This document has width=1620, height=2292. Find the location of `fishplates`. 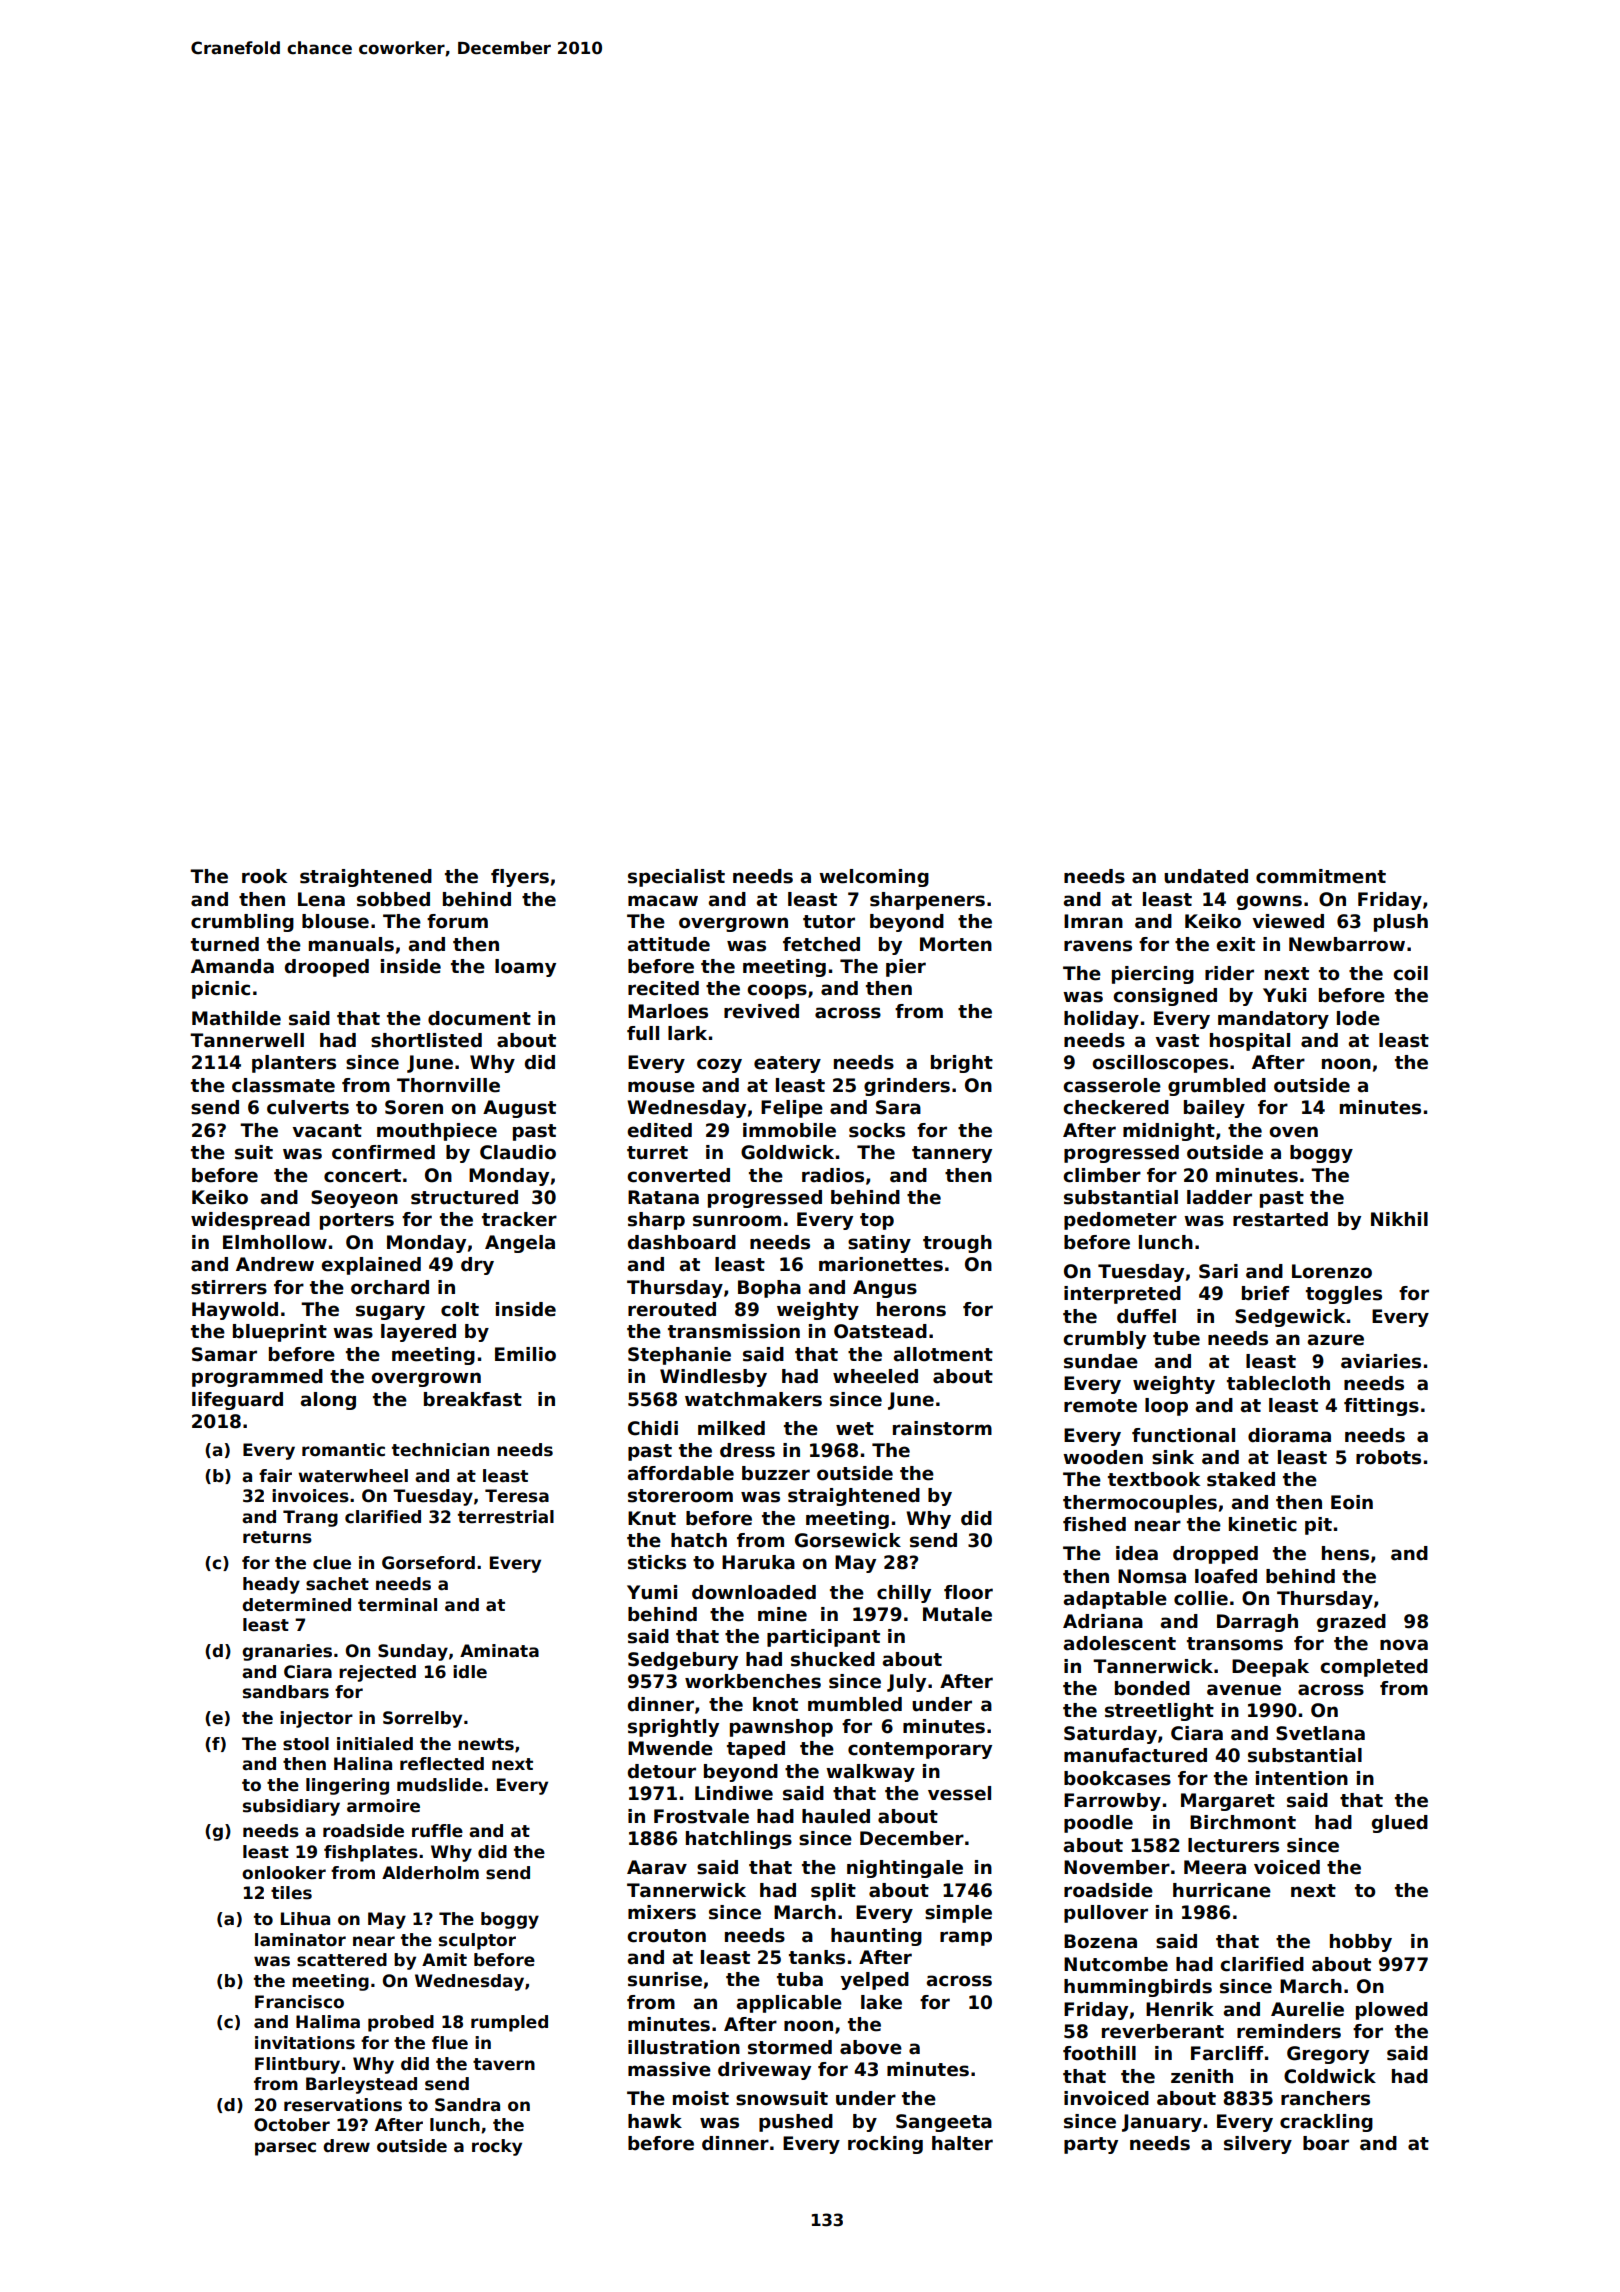

fishplates is located at coordinates (371, 1853).
